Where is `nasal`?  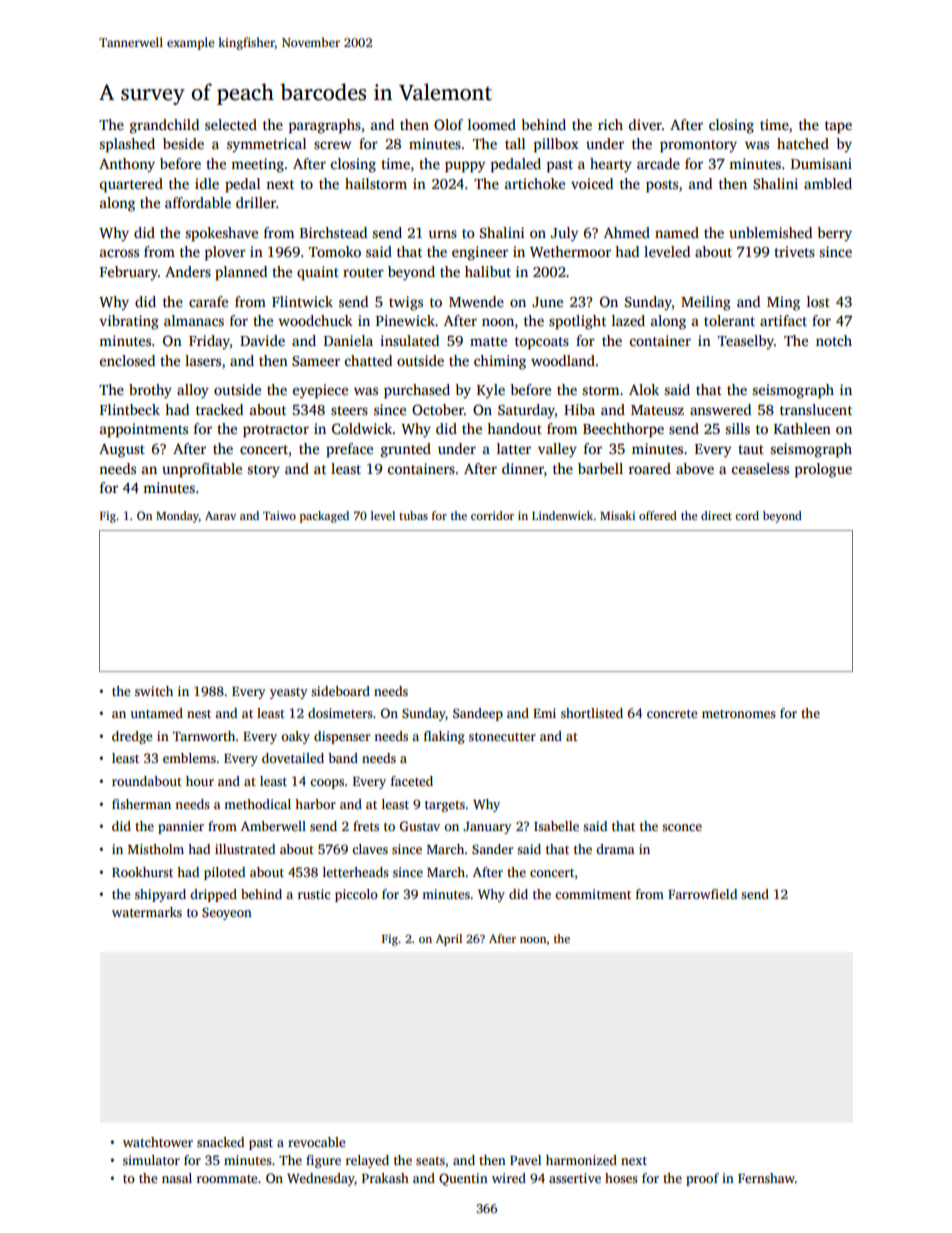
nasal is located at coordinates (177, 1178).
